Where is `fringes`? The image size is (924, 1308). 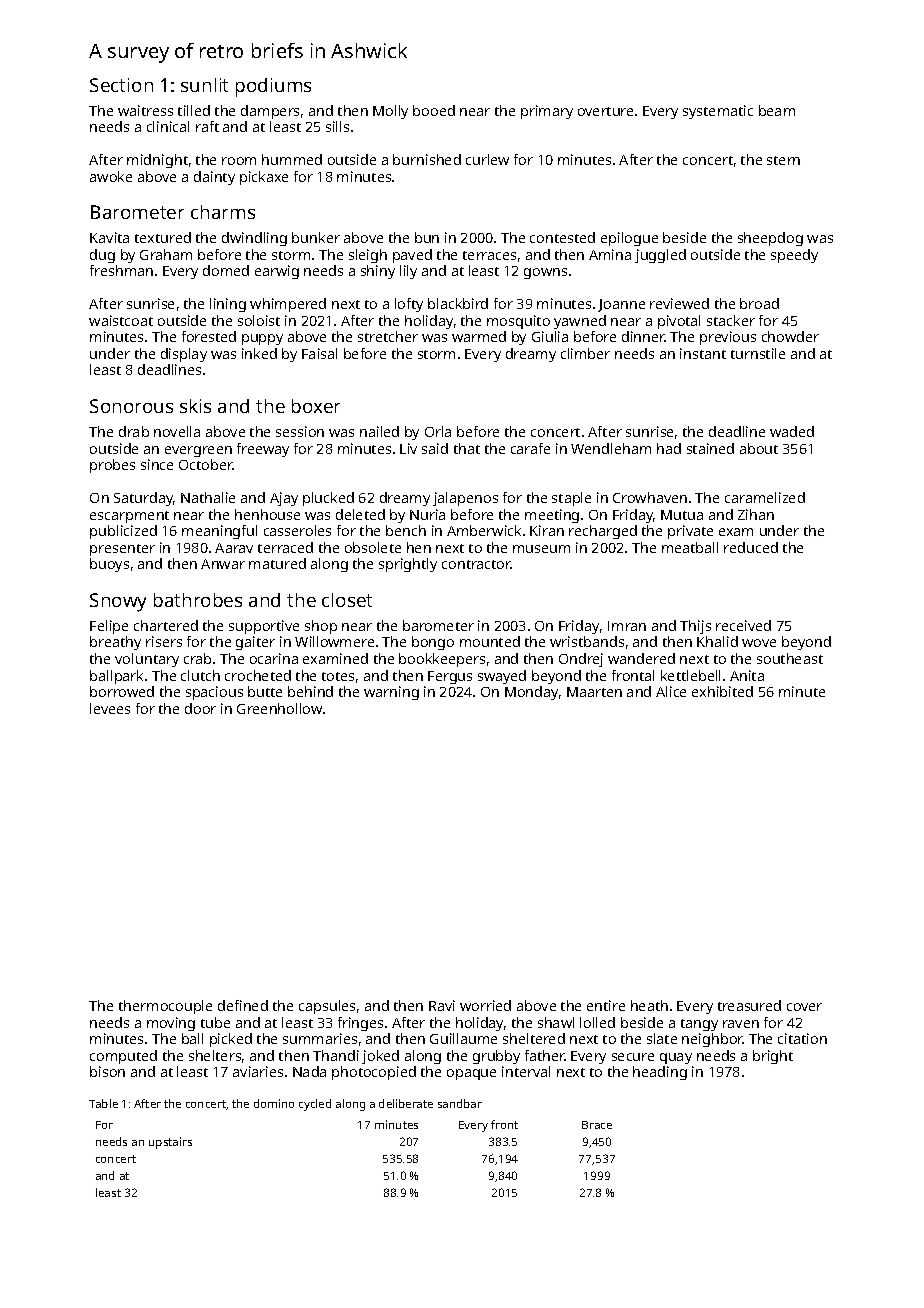
fringes is located at coordinates (360, 1024).
